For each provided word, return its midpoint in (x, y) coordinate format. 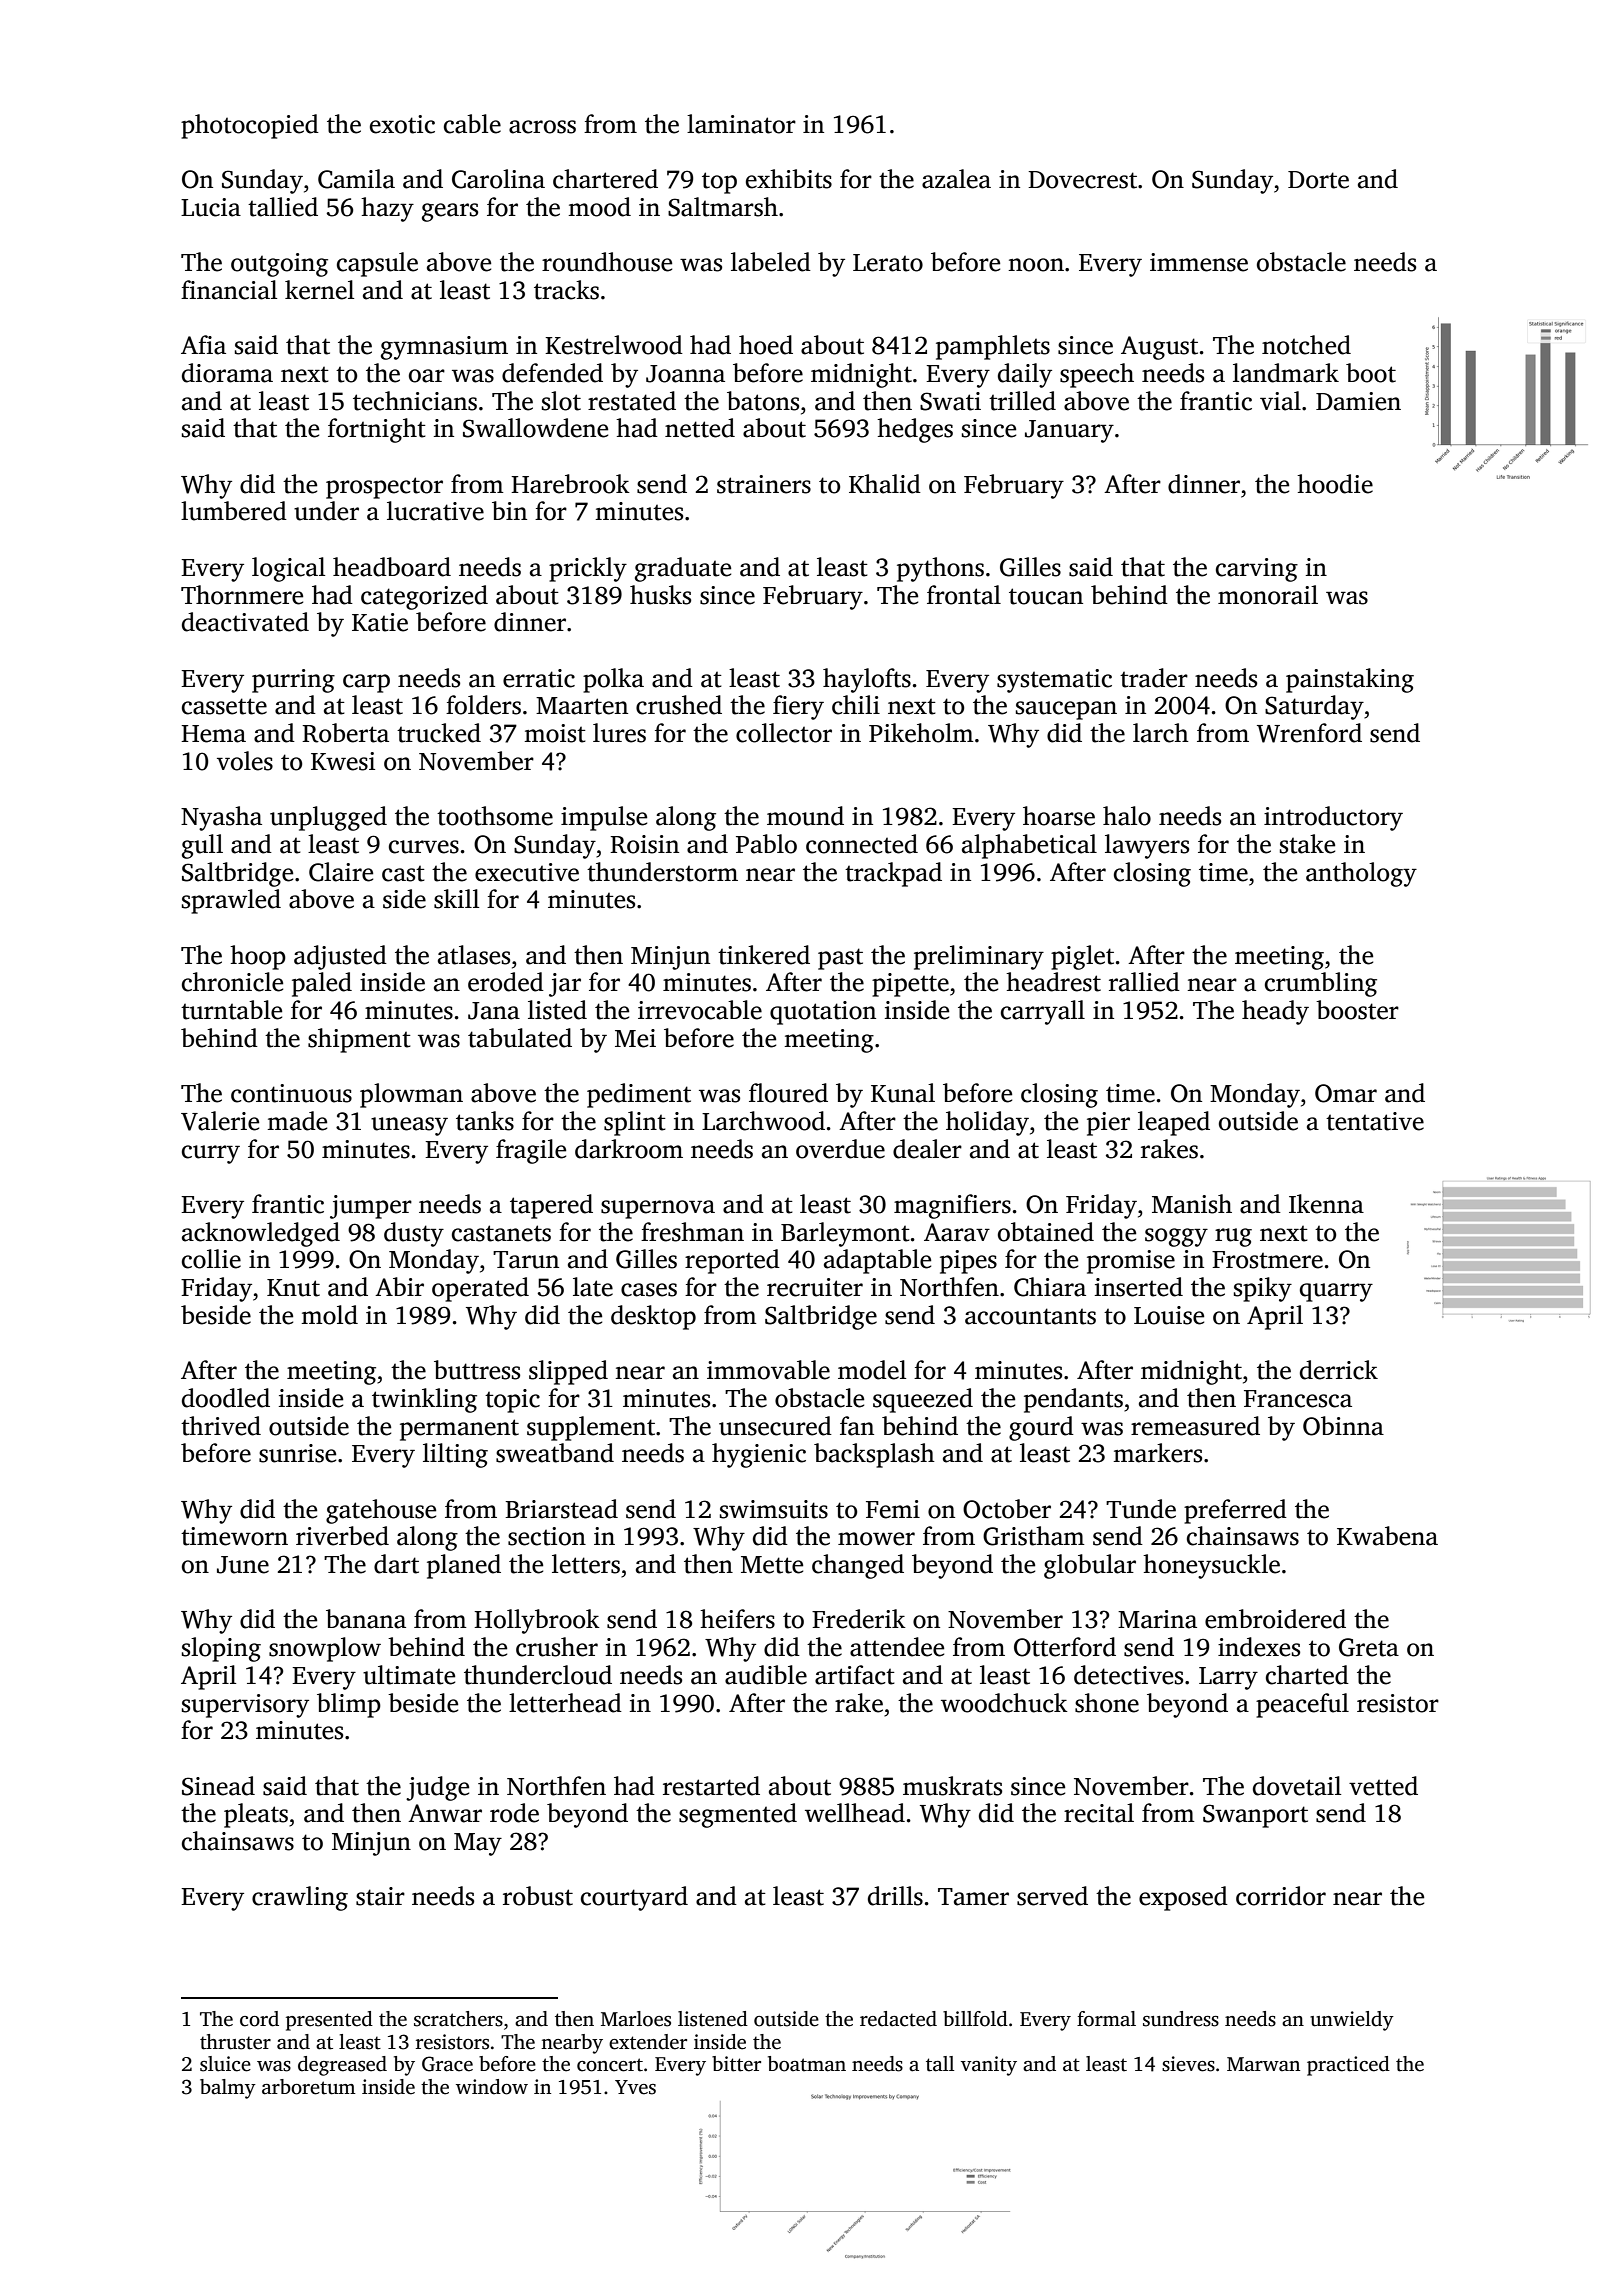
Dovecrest (1082, 180)
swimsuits (774, 1509)
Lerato (888, 263)
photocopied (250, 126)
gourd (1041, 1428)
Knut (293, 1288)
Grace (447, 2064)
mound (805, 816)
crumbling (1321, 984)
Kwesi (343, 761)
